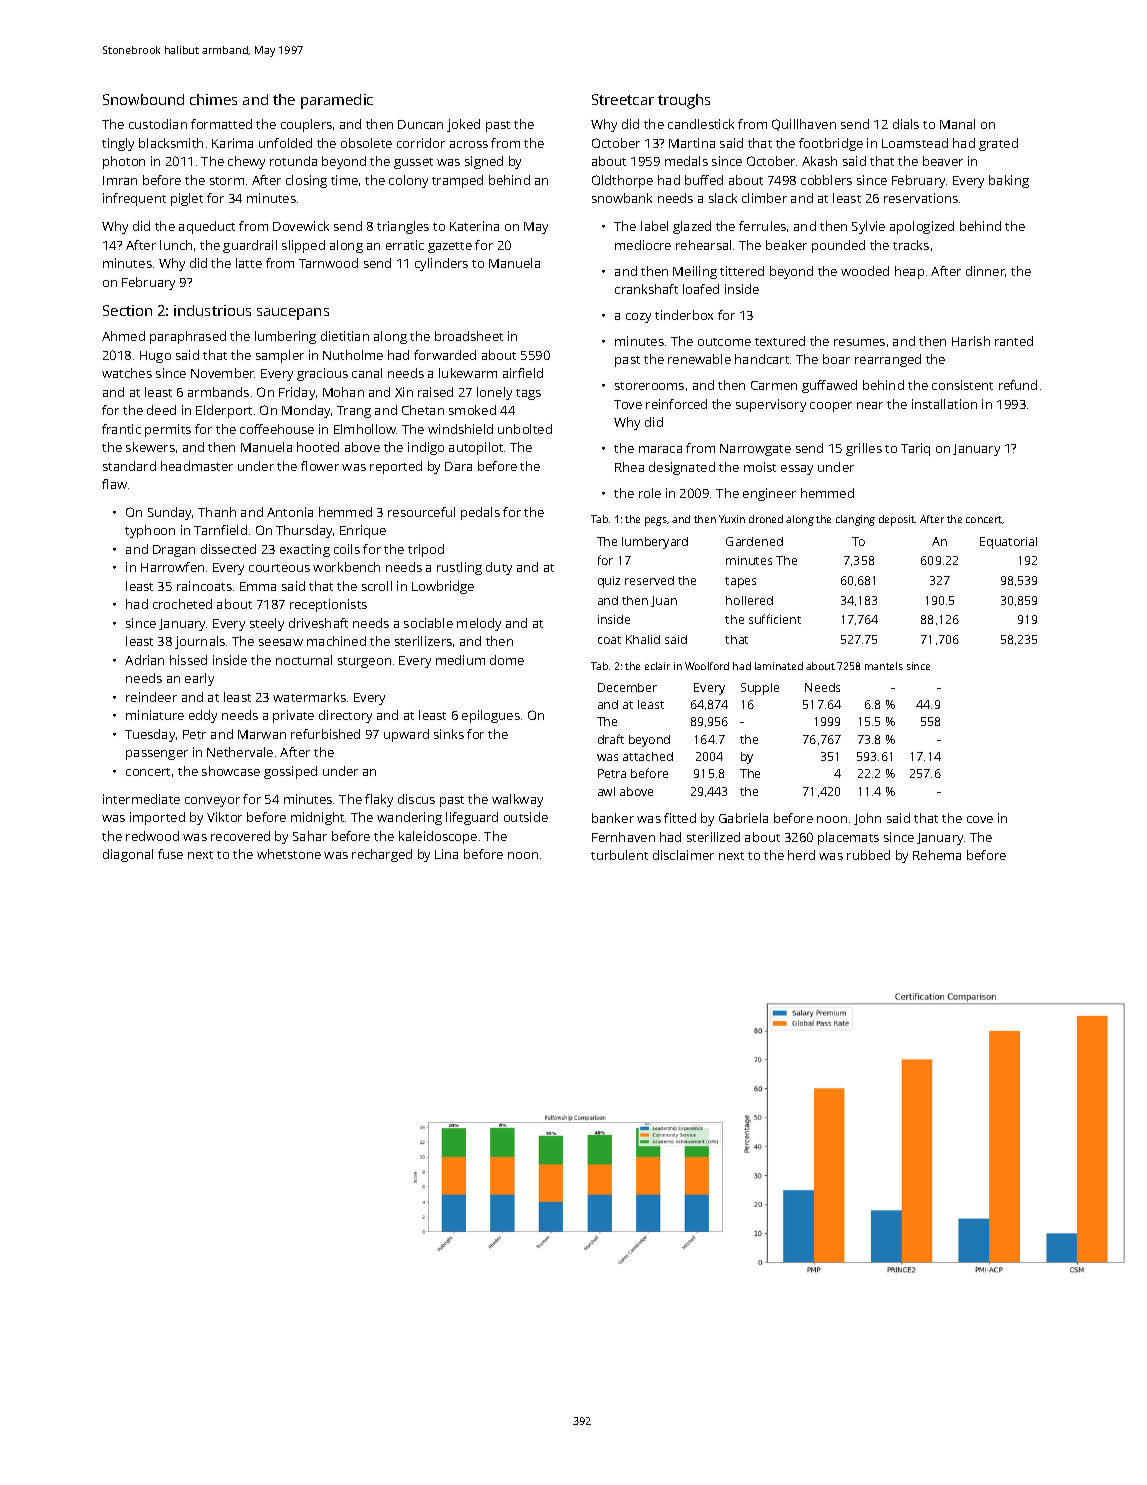 The image size is (1147, 1485). I want to click on flaw, so click(114, 484).
